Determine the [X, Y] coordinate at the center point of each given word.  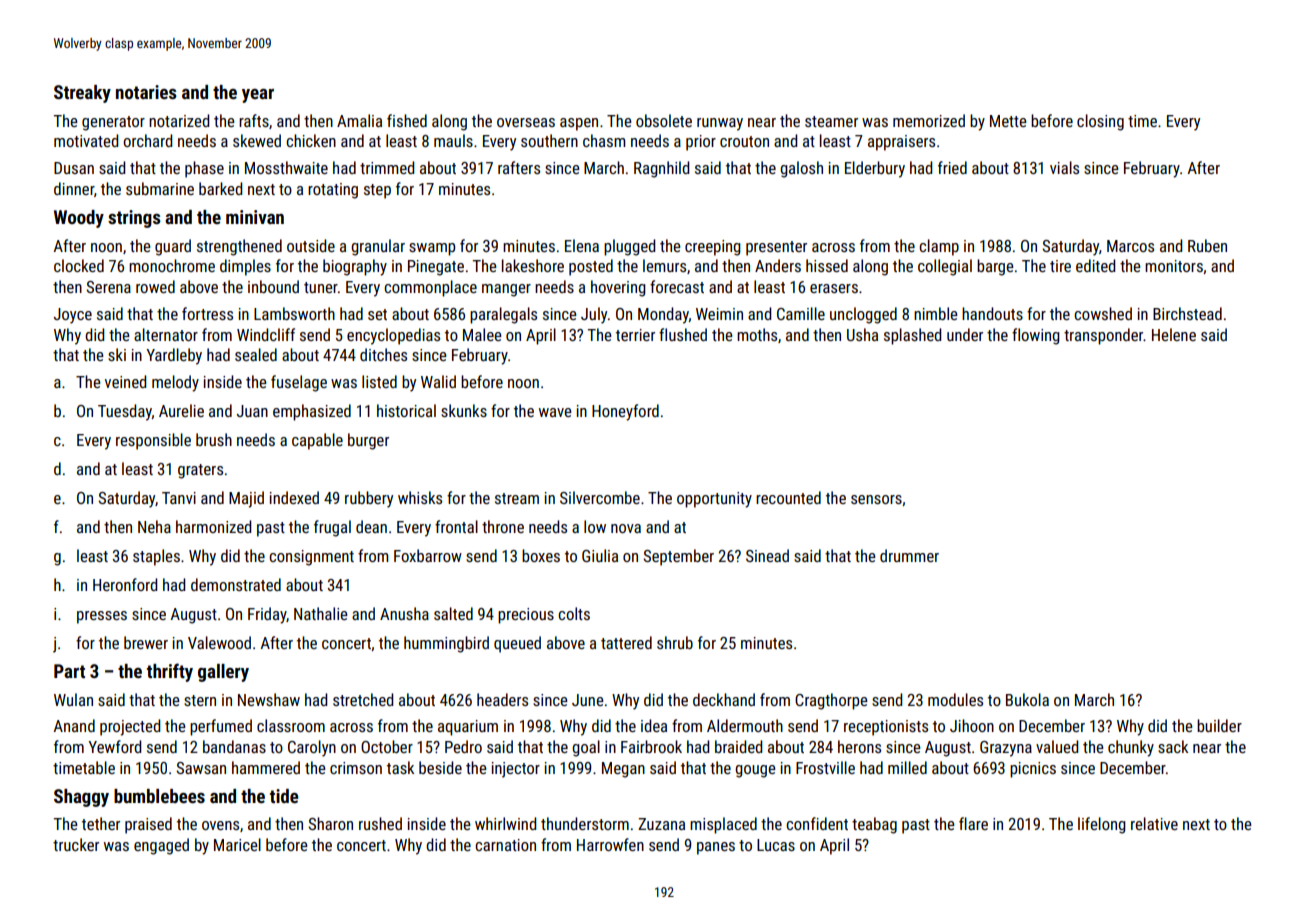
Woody [79, 219]
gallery [223, 673]
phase [204, 169]
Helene [1174, 334]
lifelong [1101, 825]
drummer [909, 555]
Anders [778, 265]
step [377, 191]
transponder [1104, 336]
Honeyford [625, 412]
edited [1095, 265]
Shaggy [81, 798]
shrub [675, 642]
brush [214, 439]
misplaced [723, 825]
